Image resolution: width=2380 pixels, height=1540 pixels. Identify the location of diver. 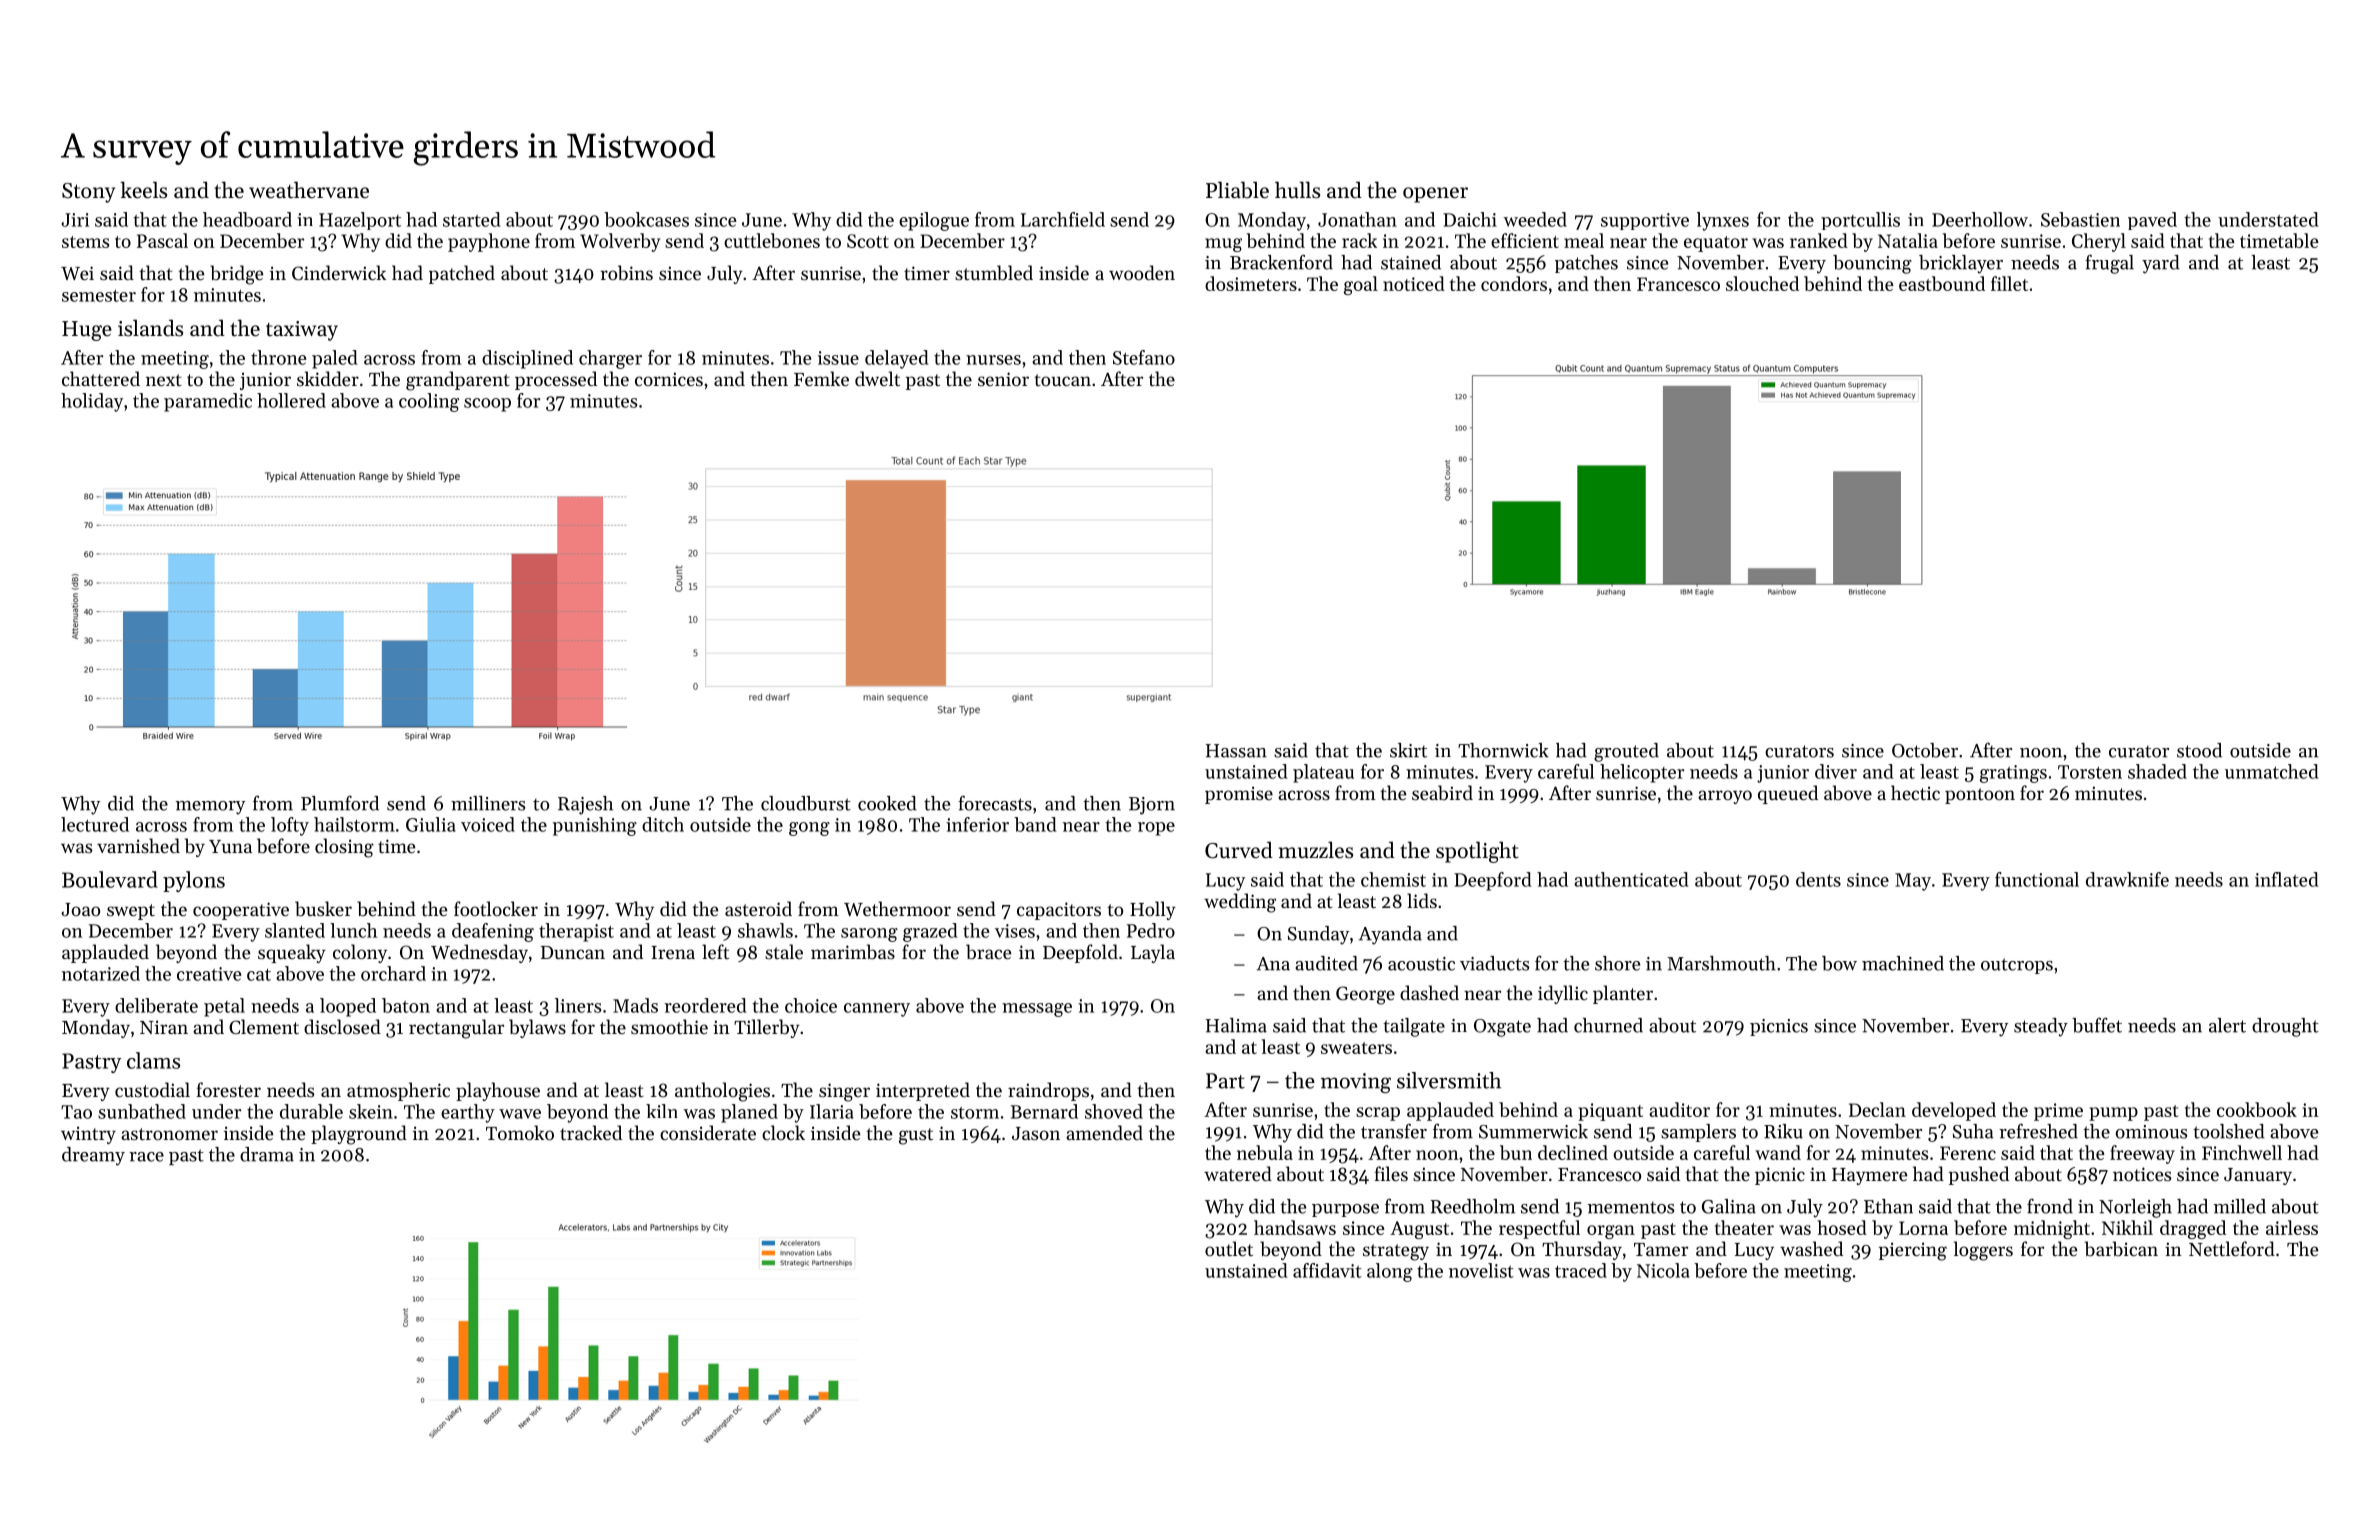
(1836, 771).
